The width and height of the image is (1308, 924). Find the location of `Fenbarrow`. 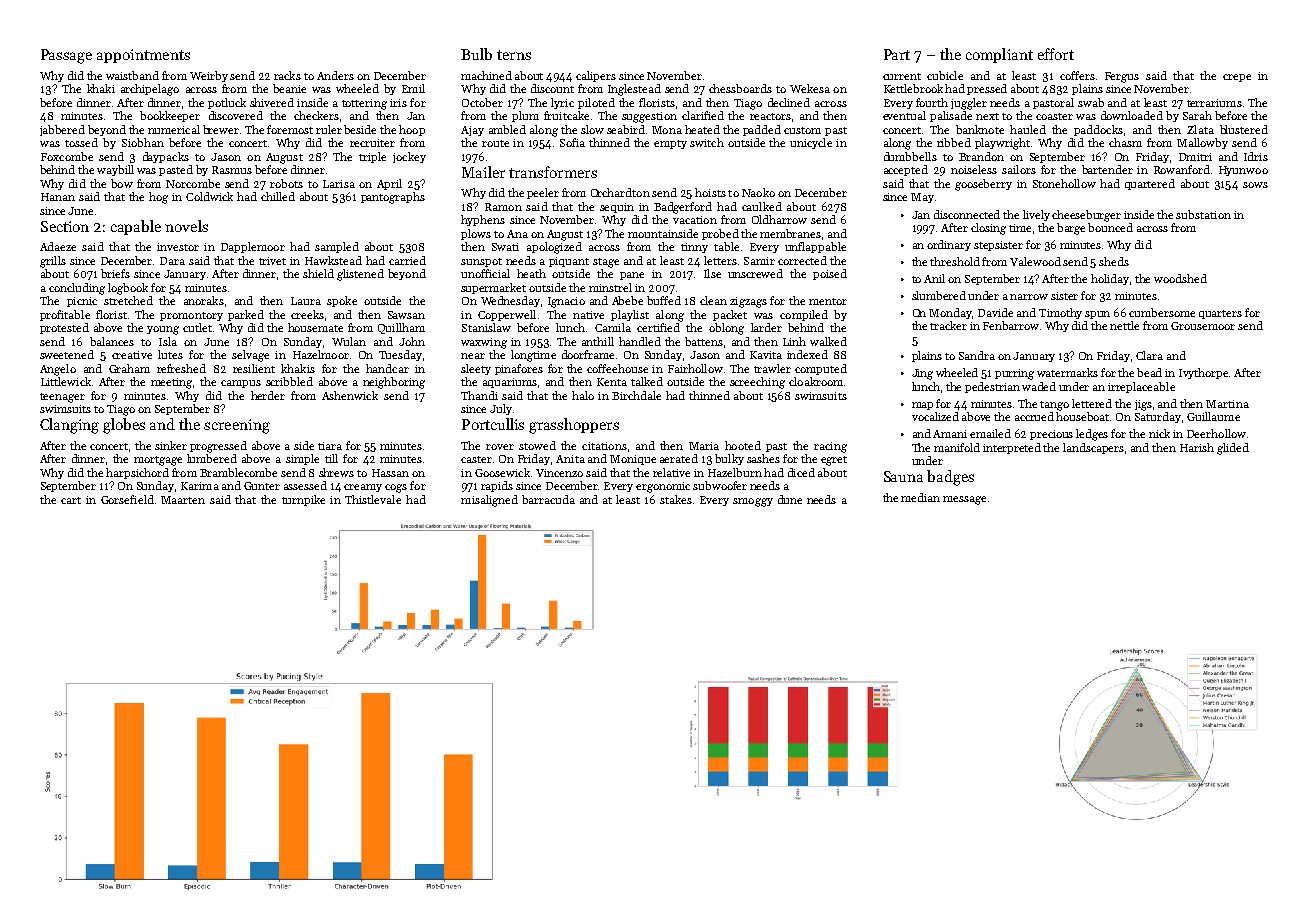

Fenbarrow is located at coordinates (1011, 325).
